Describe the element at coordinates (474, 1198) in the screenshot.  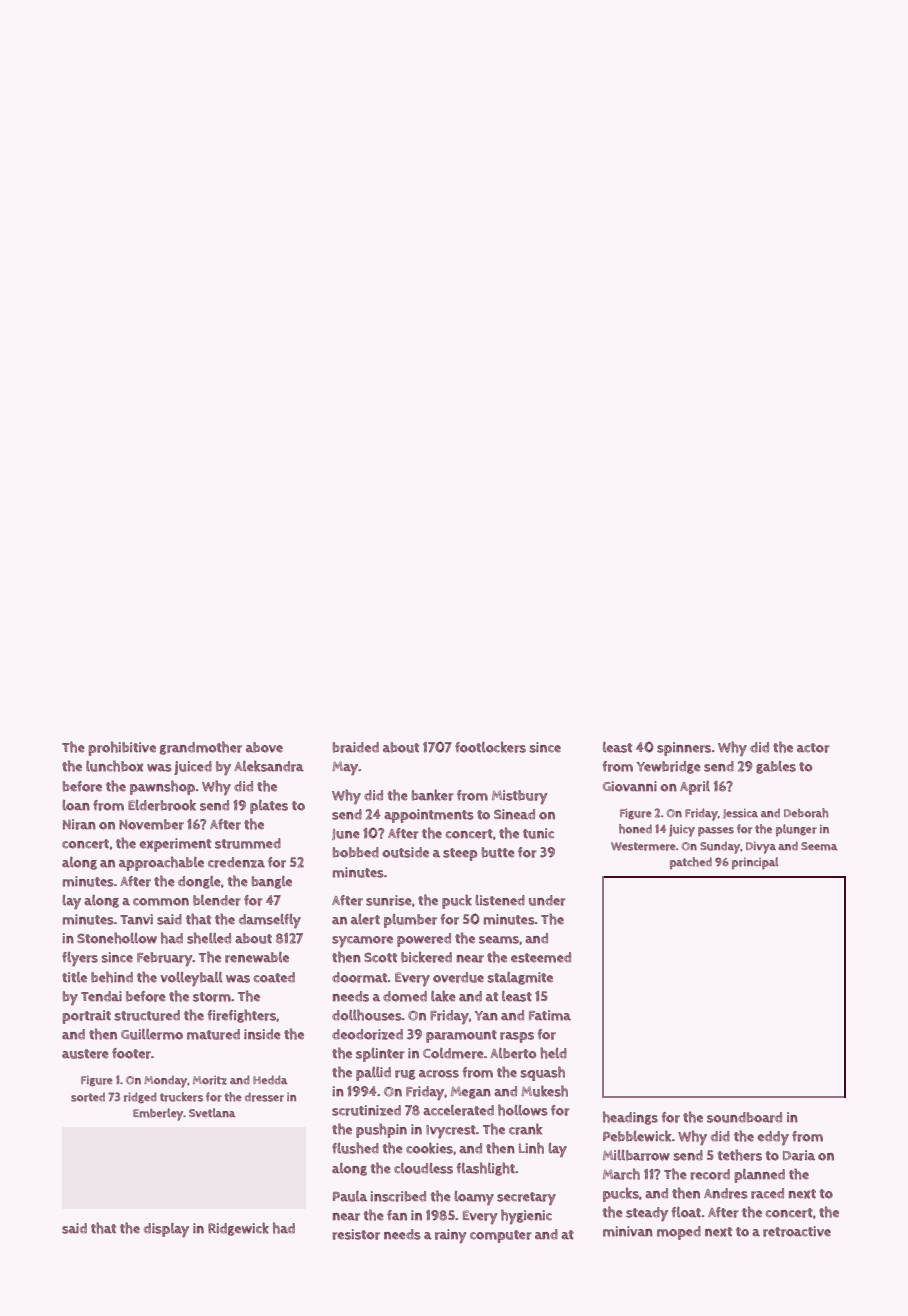
I see `loamy` at that location.
